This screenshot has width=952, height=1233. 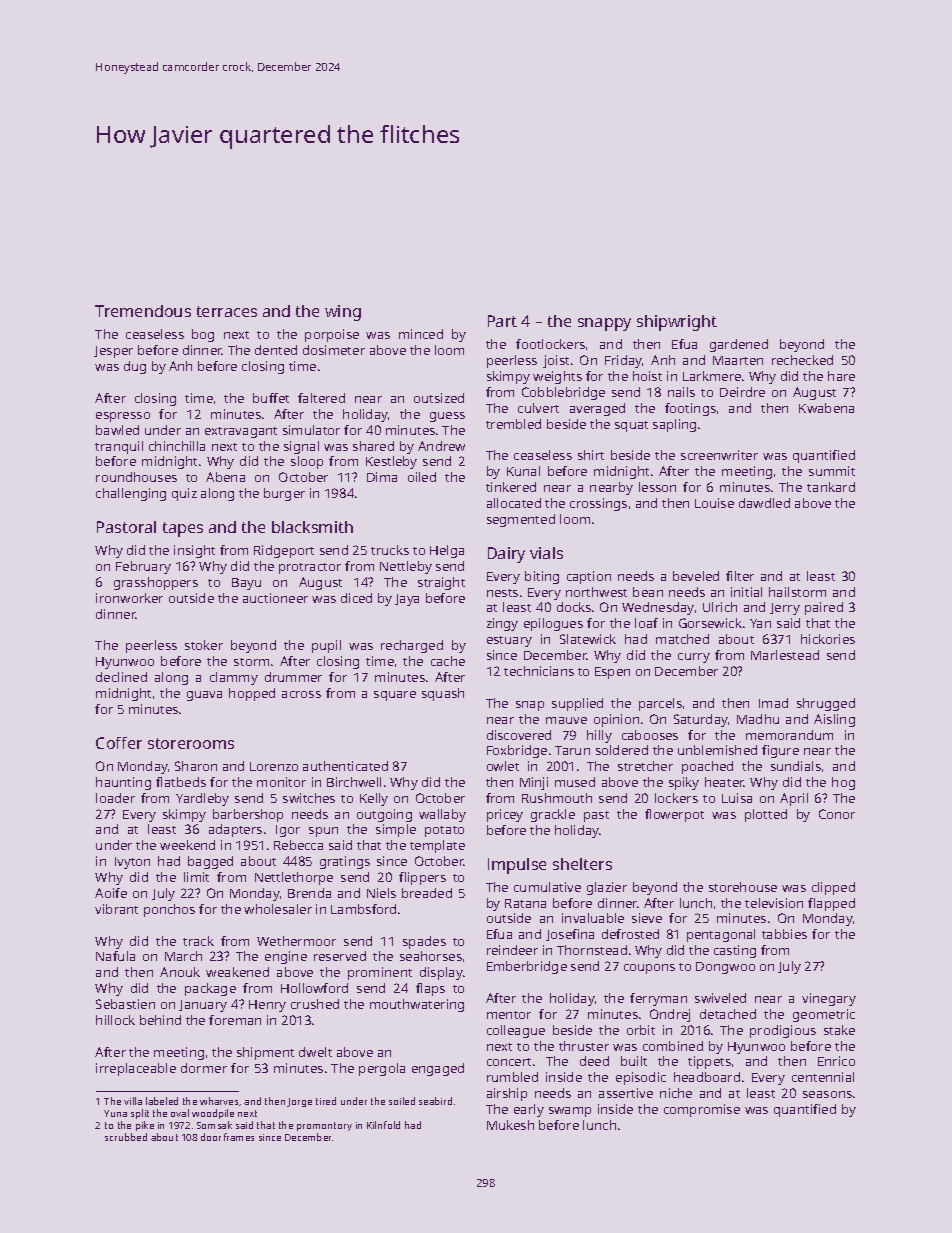 What do you see at coordinates (574, 607) in the screenshot?
I see `docks` at bounding box center [574, 607].
